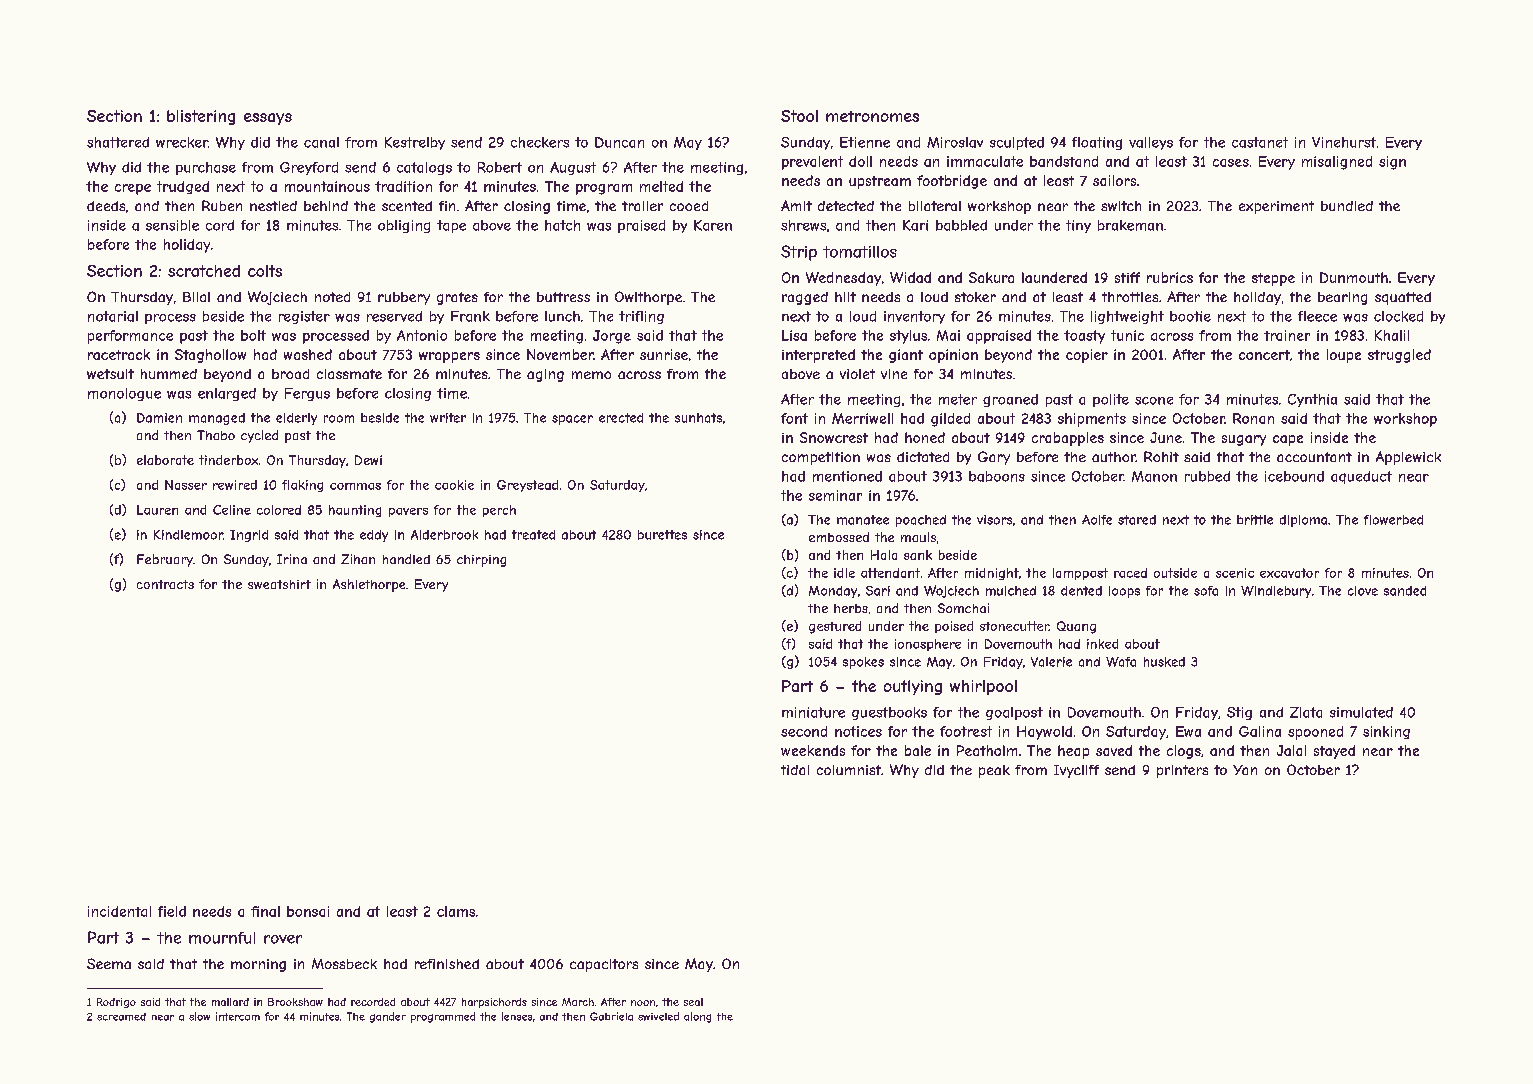 The height and width of the page is (1084, 1533). I want to click on floating, so click(1097, 143).
